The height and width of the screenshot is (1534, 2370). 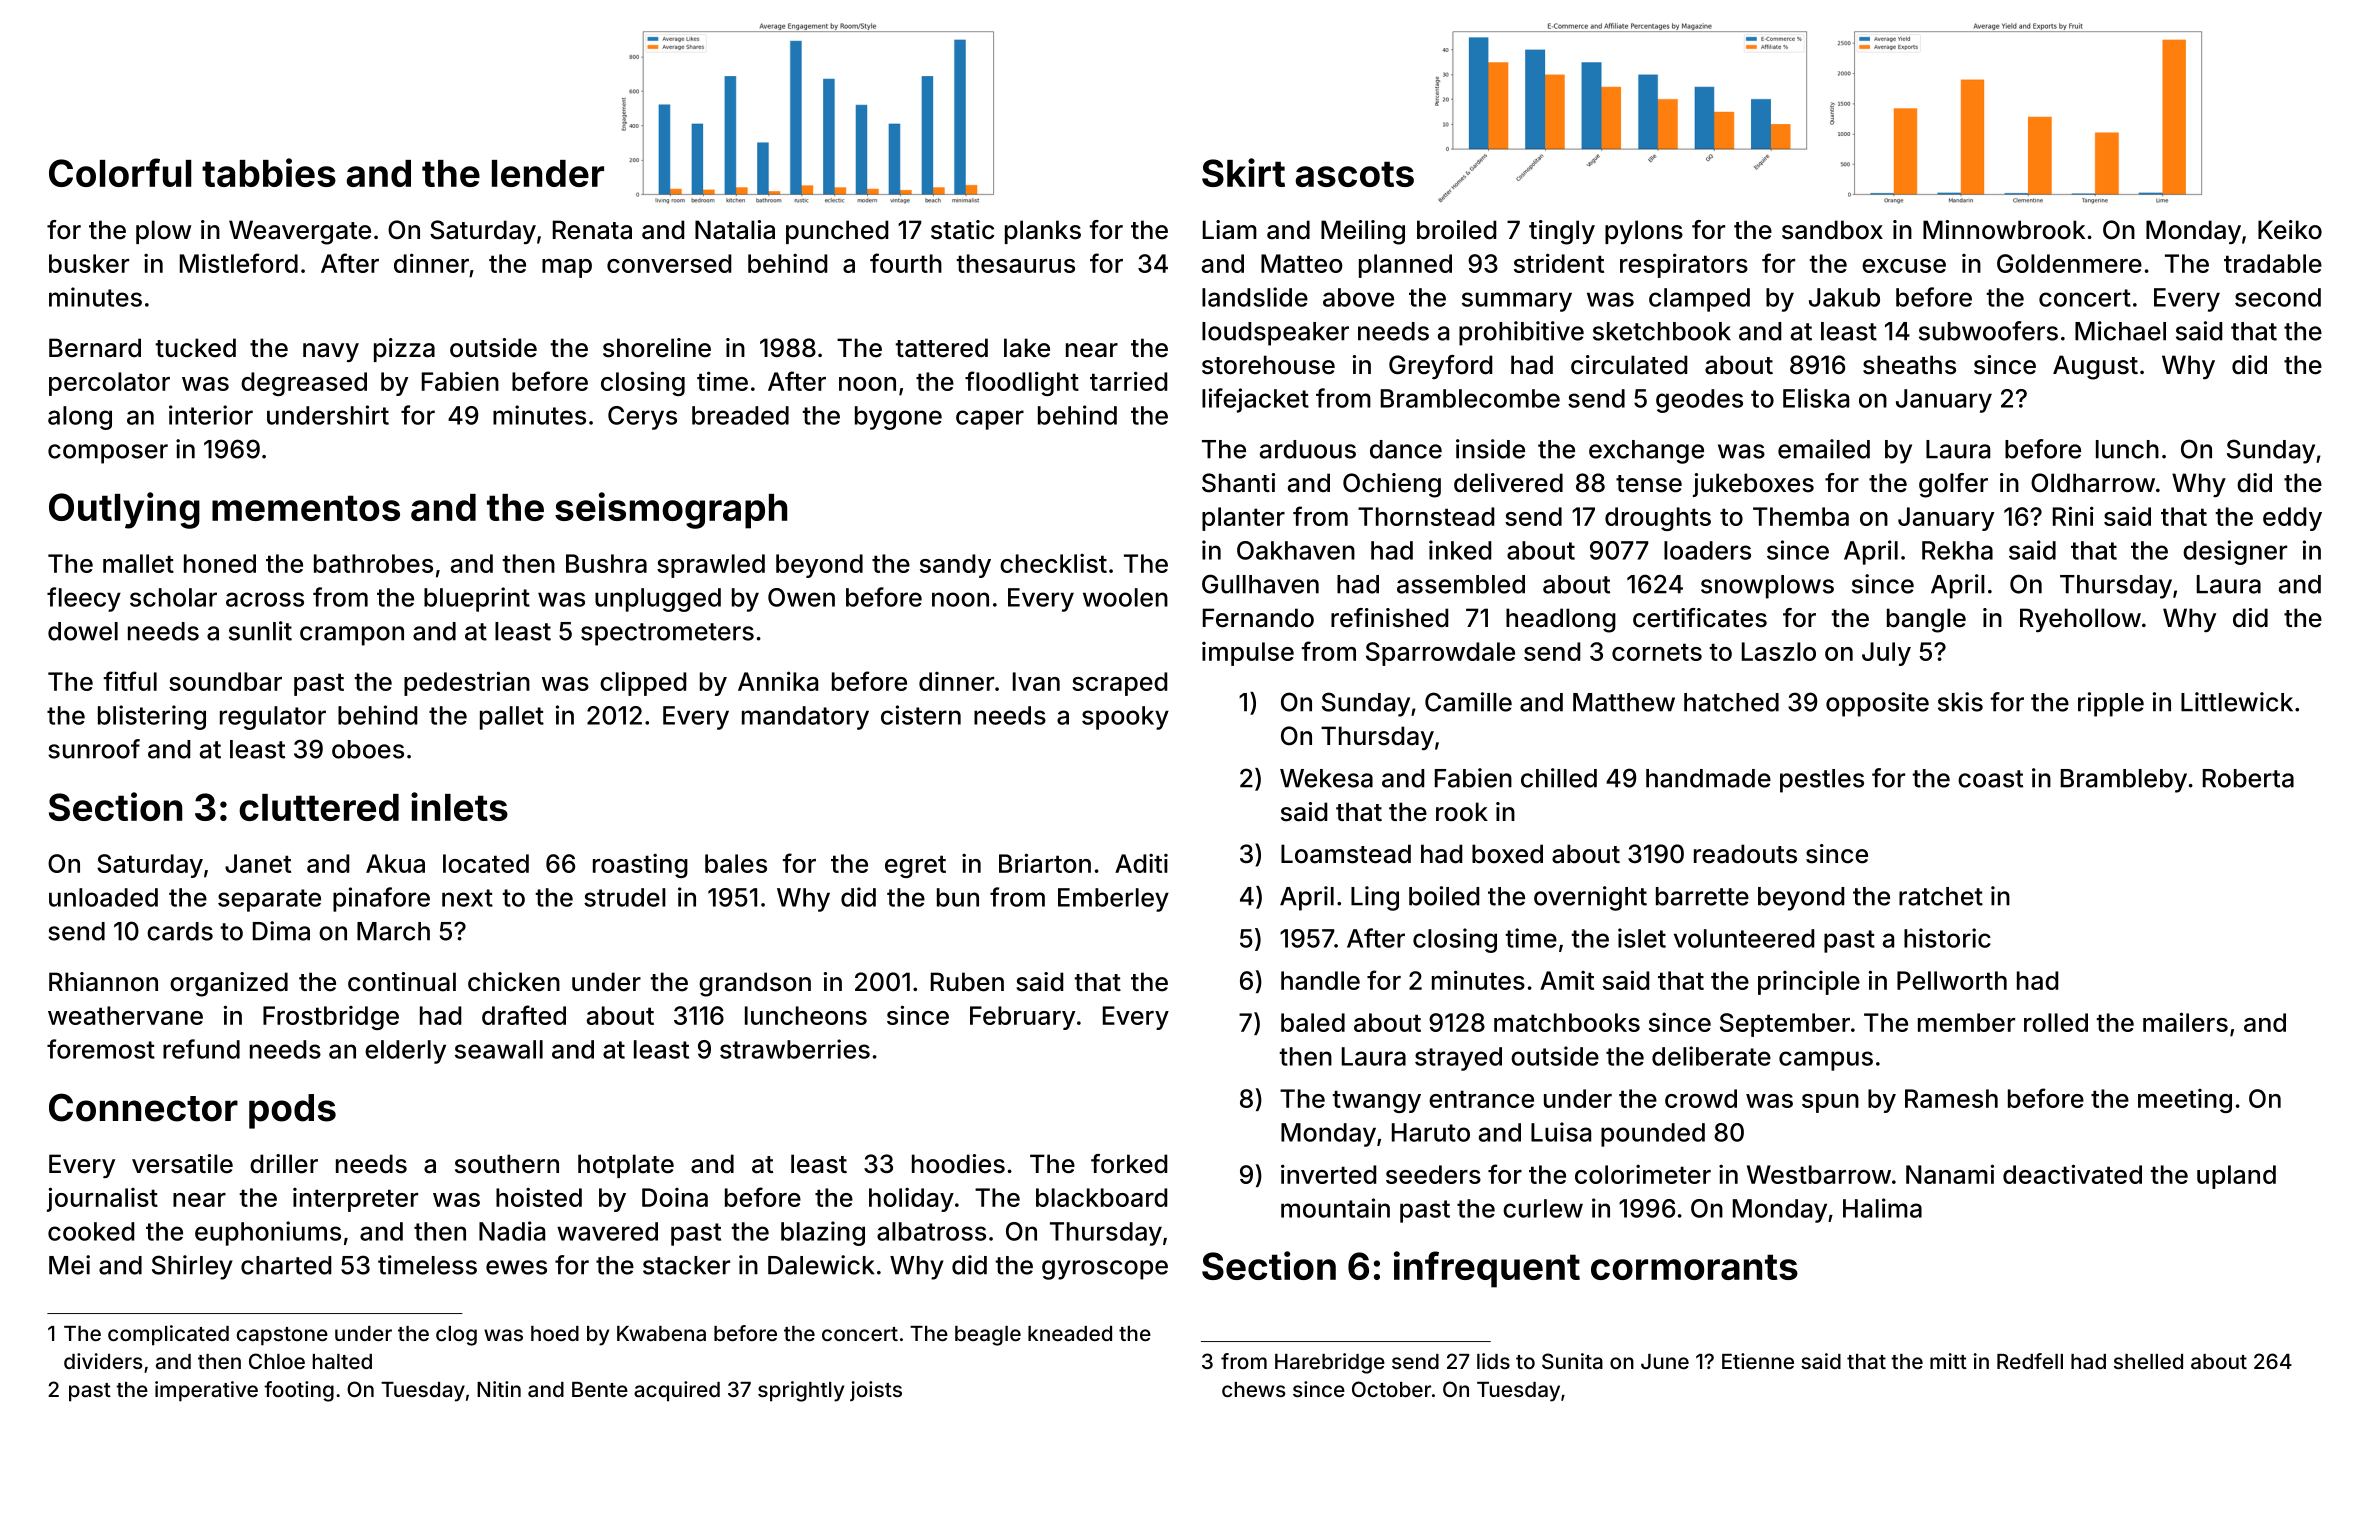 What do you see at coordinates (182, 1164) in the screenshot?
I see `versatile` at bounding box center [182, 1164].
